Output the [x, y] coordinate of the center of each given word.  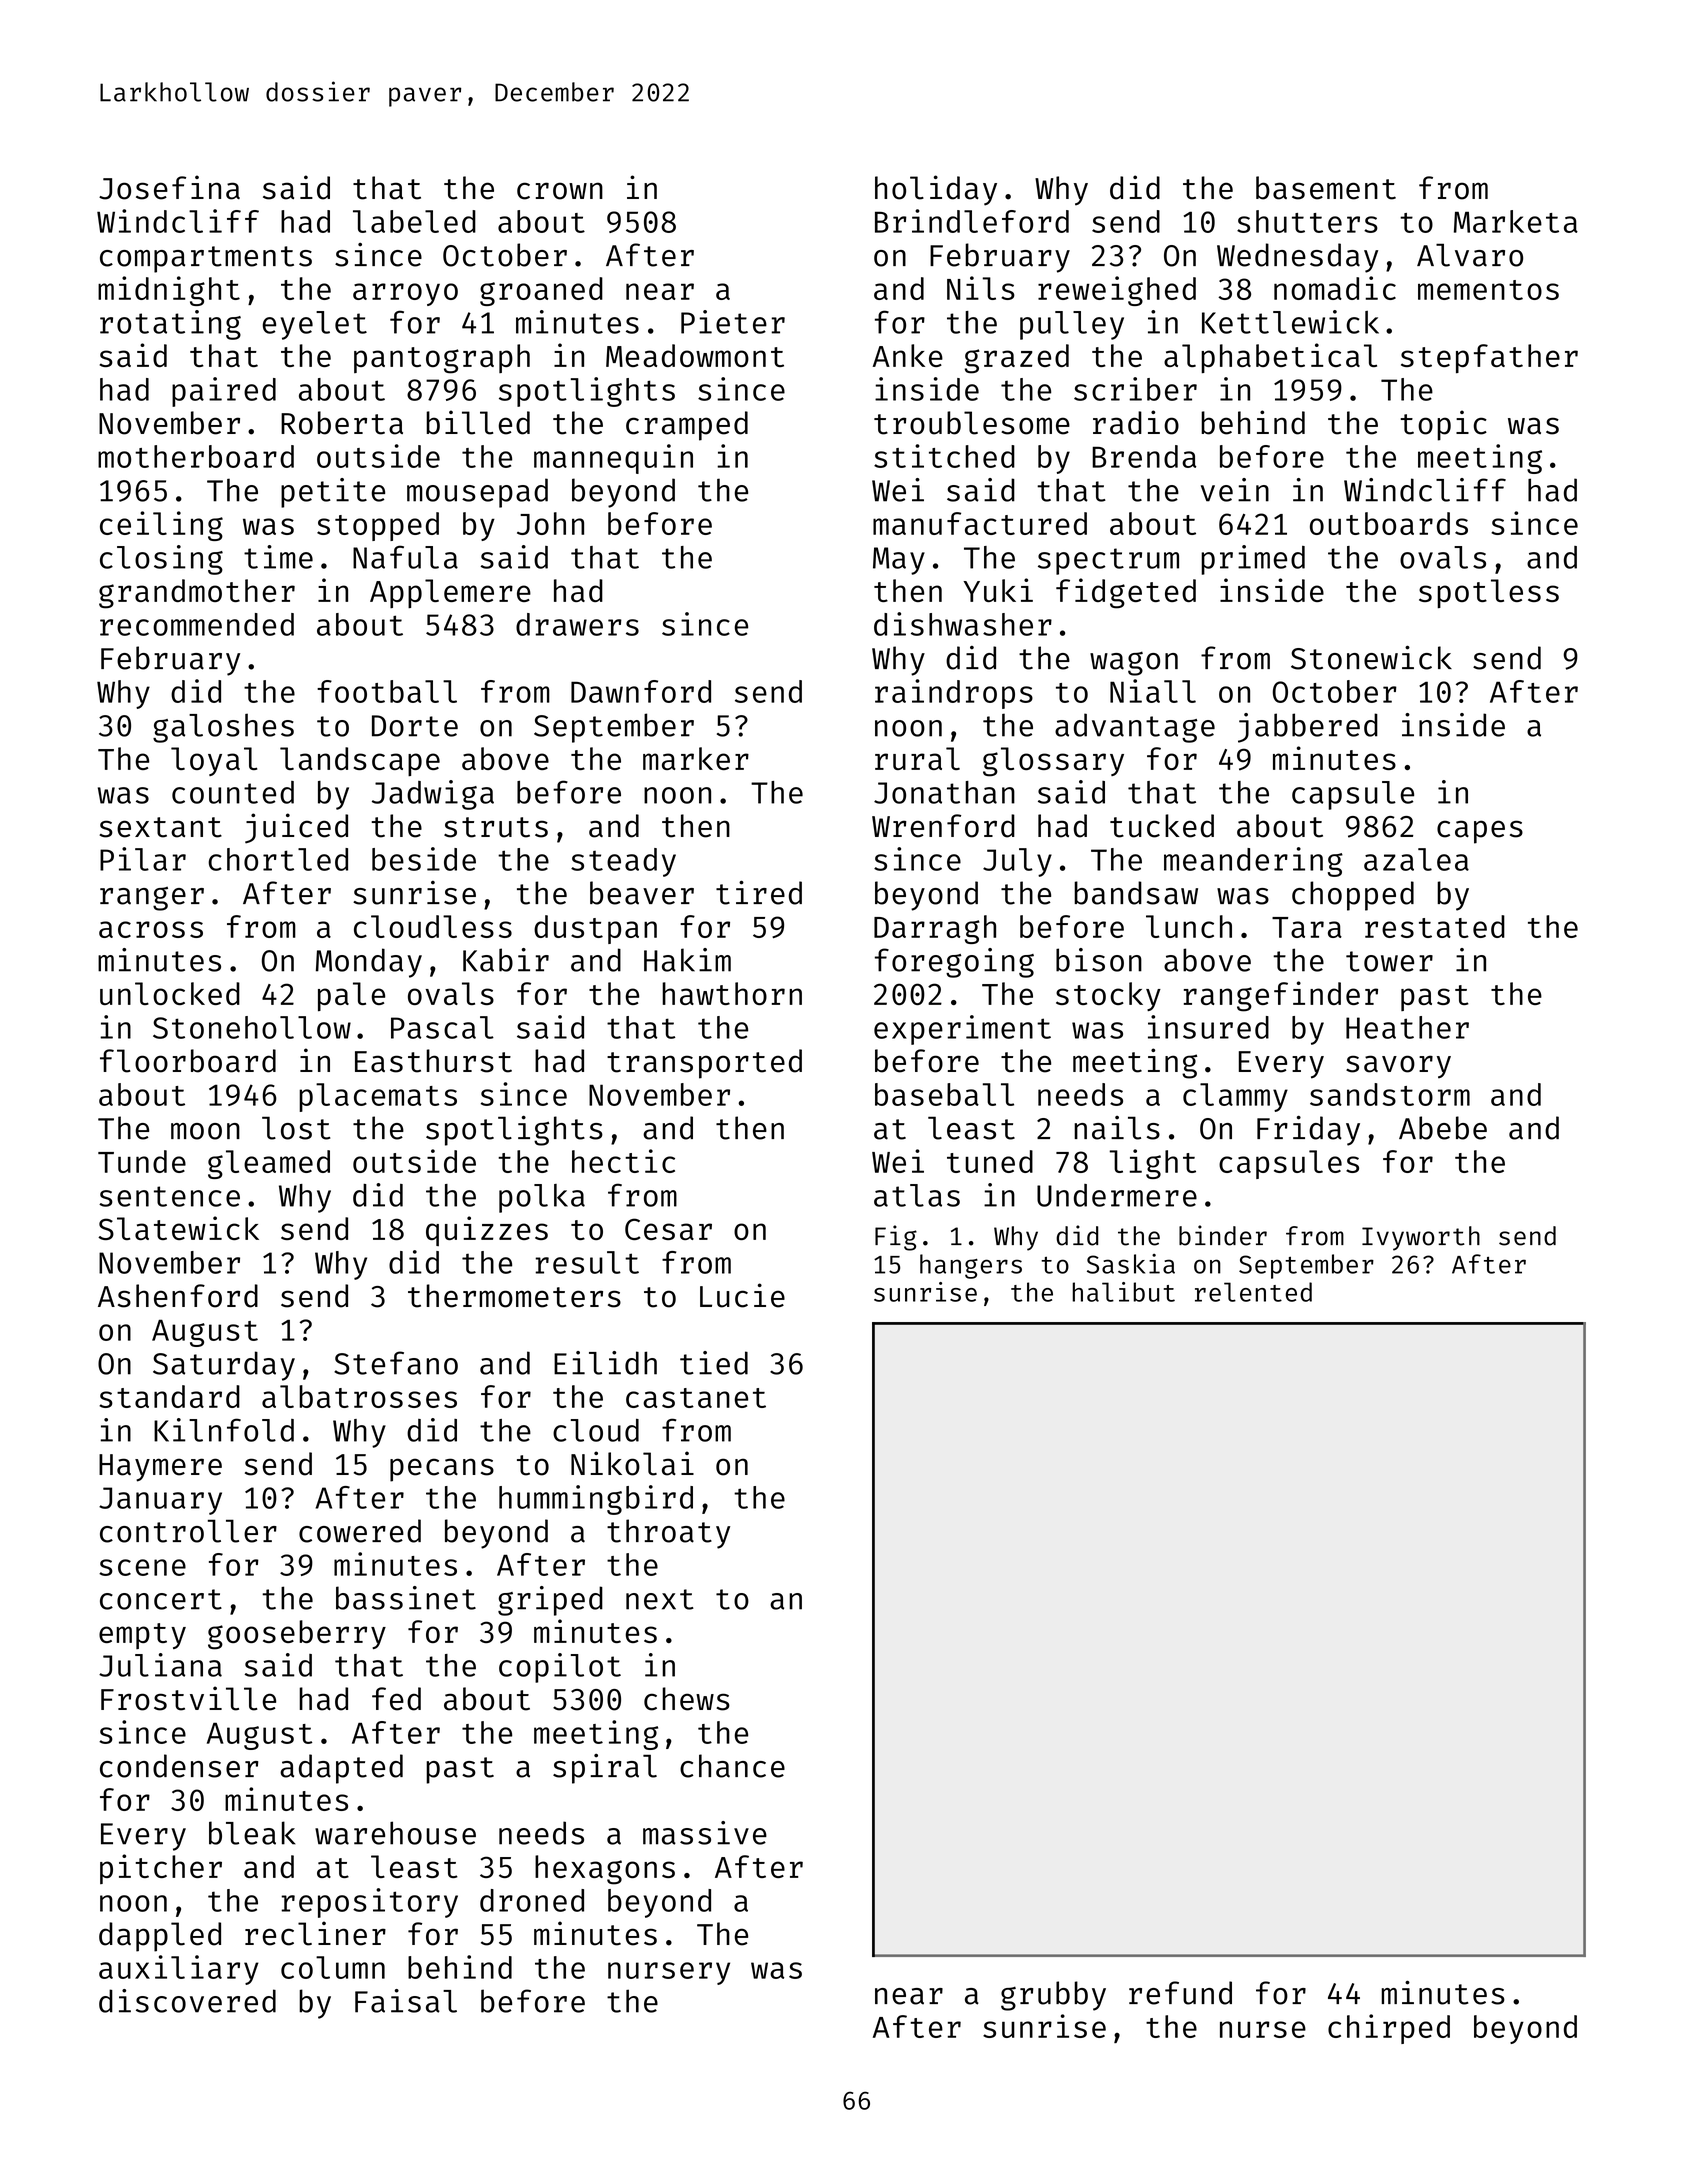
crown [560, 191]
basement [1326, 188]
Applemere [450, 593]
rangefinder [1281, 996]
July [1017, 862]
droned [532, 1900]
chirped [1389, 2029]
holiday [936, 190]
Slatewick [178, 1228]
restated [1435, 926]
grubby [1053, 1996]
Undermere [1117, 1195]
